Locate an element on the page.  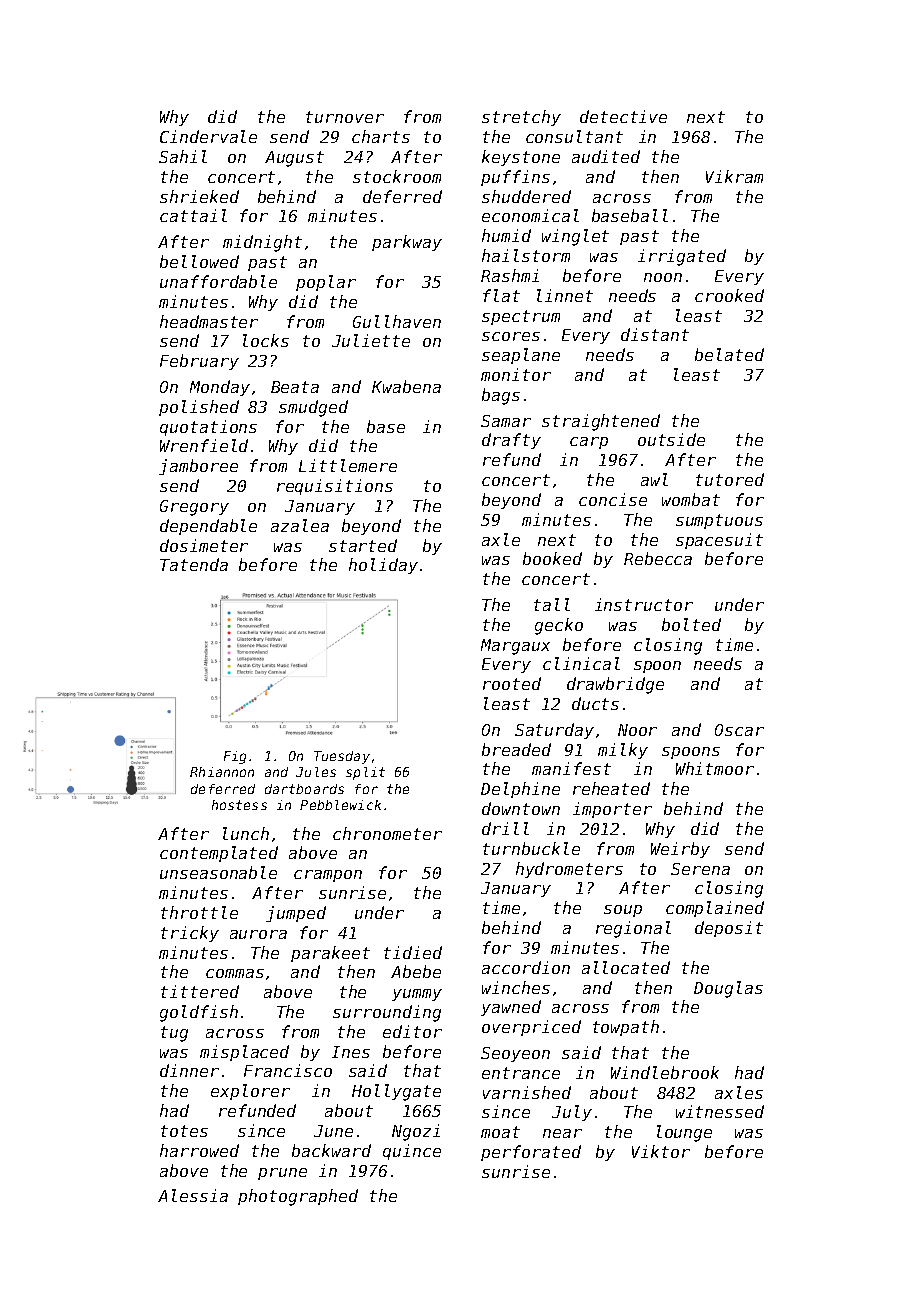
perforated is located at coordinates (531, 1153).
